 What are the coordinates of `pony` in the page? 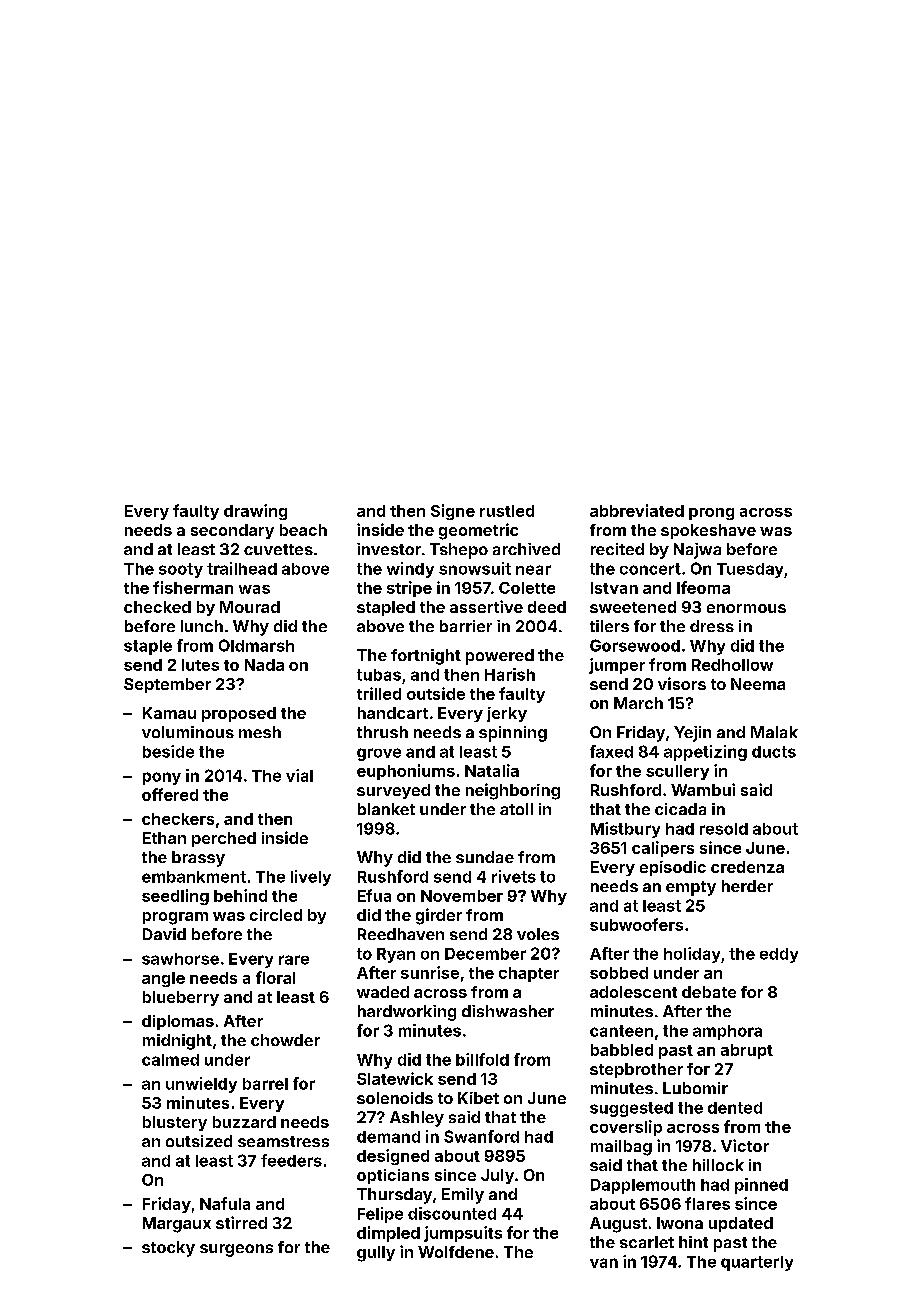 It's located at (162, 778).
